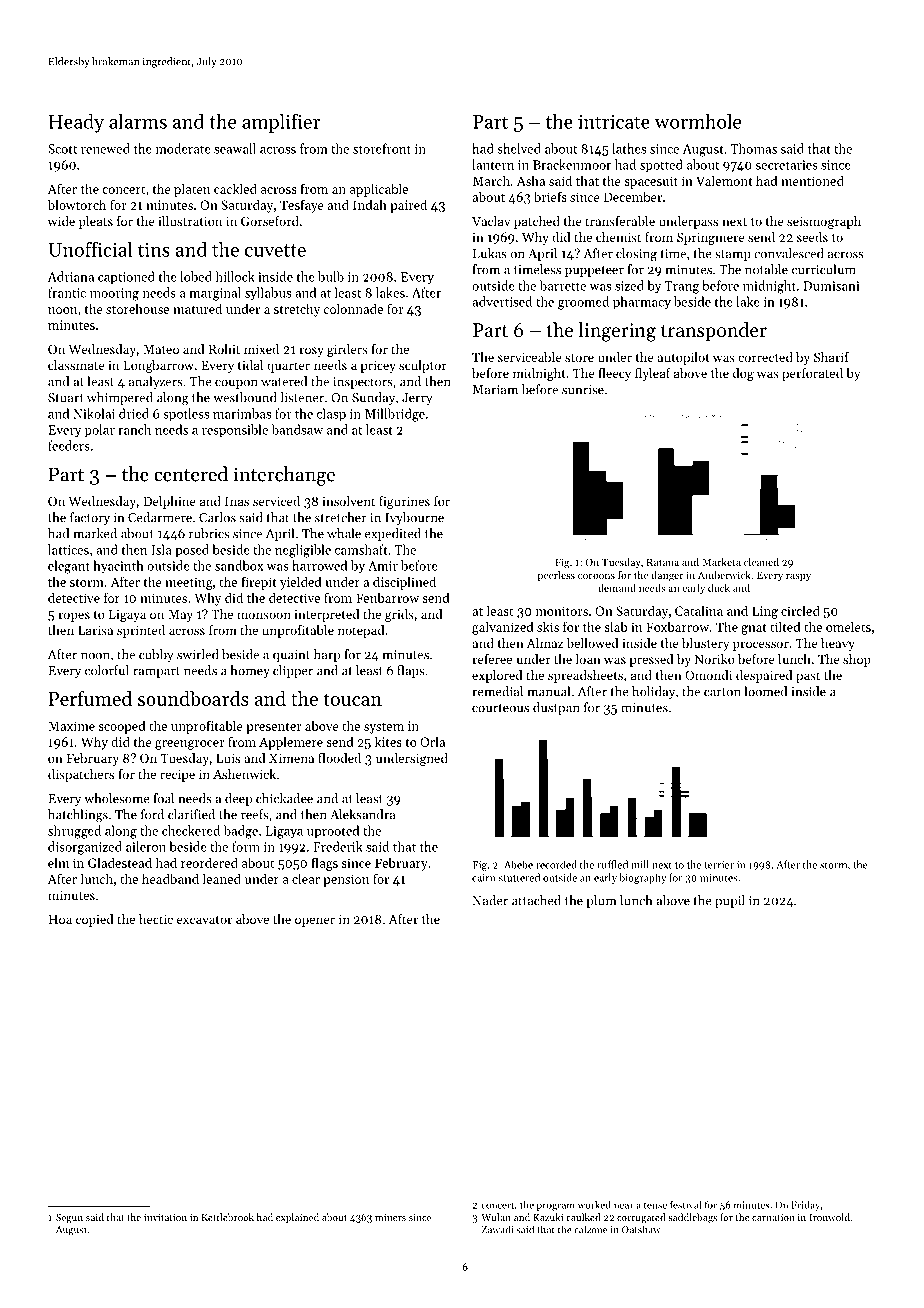 This screenshot has width=924, height=1308. I want to click on Oatshaw, so click(641, 1229).
